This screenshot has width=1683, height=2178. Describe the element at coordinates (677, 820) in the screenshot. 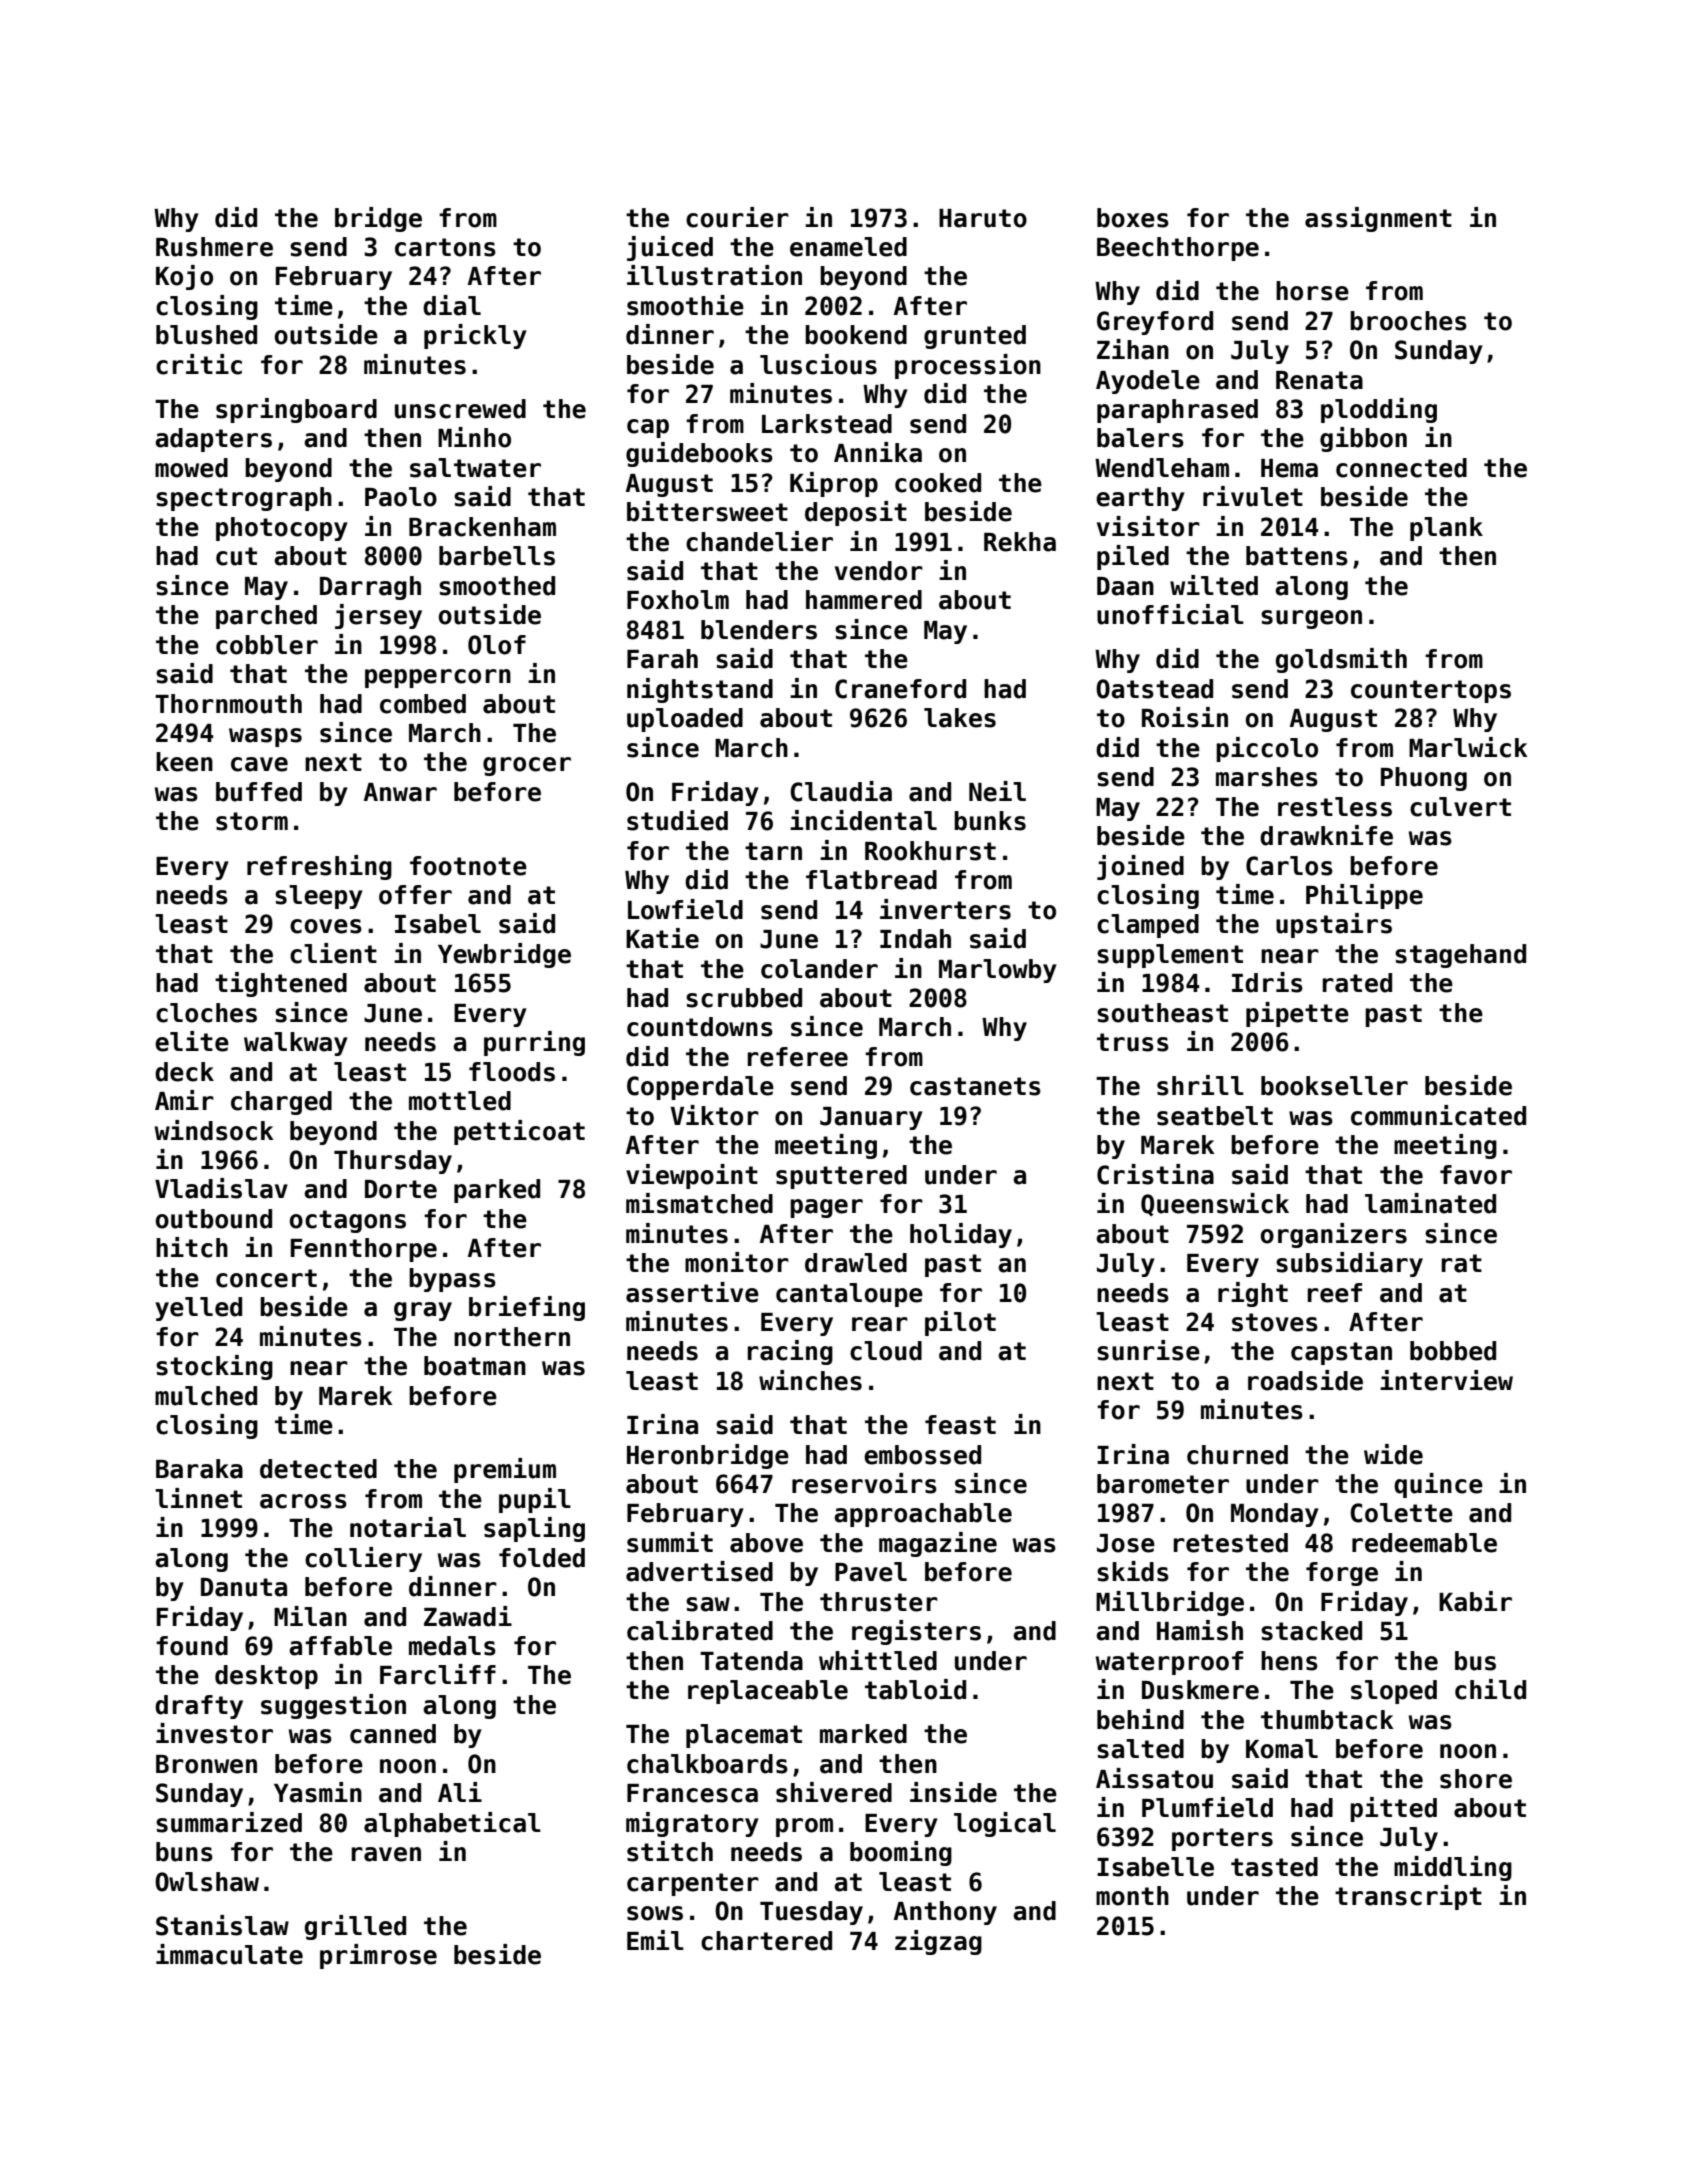

I see `studied` at that location.
